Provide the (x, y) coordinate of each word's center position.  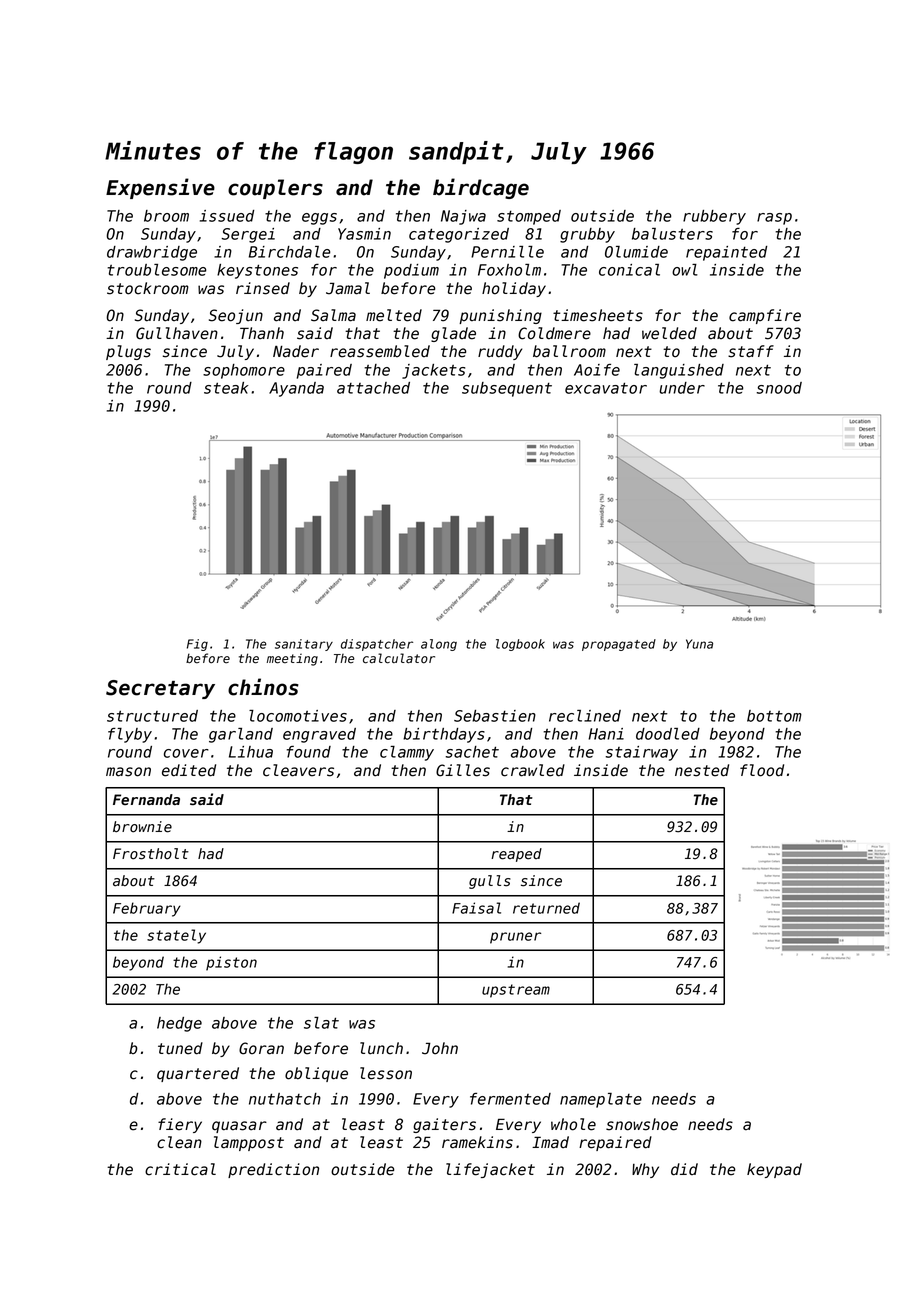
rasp (774, 219)
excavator (606, 388)
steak (226, 388)
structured (152, 716)
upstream (516, 991)
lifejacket (490, 1170)
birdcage (481, 188)
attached (373, 388)
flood (762, 770)
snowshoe (642, 1124)
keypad (774, 1170)
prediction (273, 1170)
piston (231, 963)
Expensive (160, 188)
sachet (472, 752)
